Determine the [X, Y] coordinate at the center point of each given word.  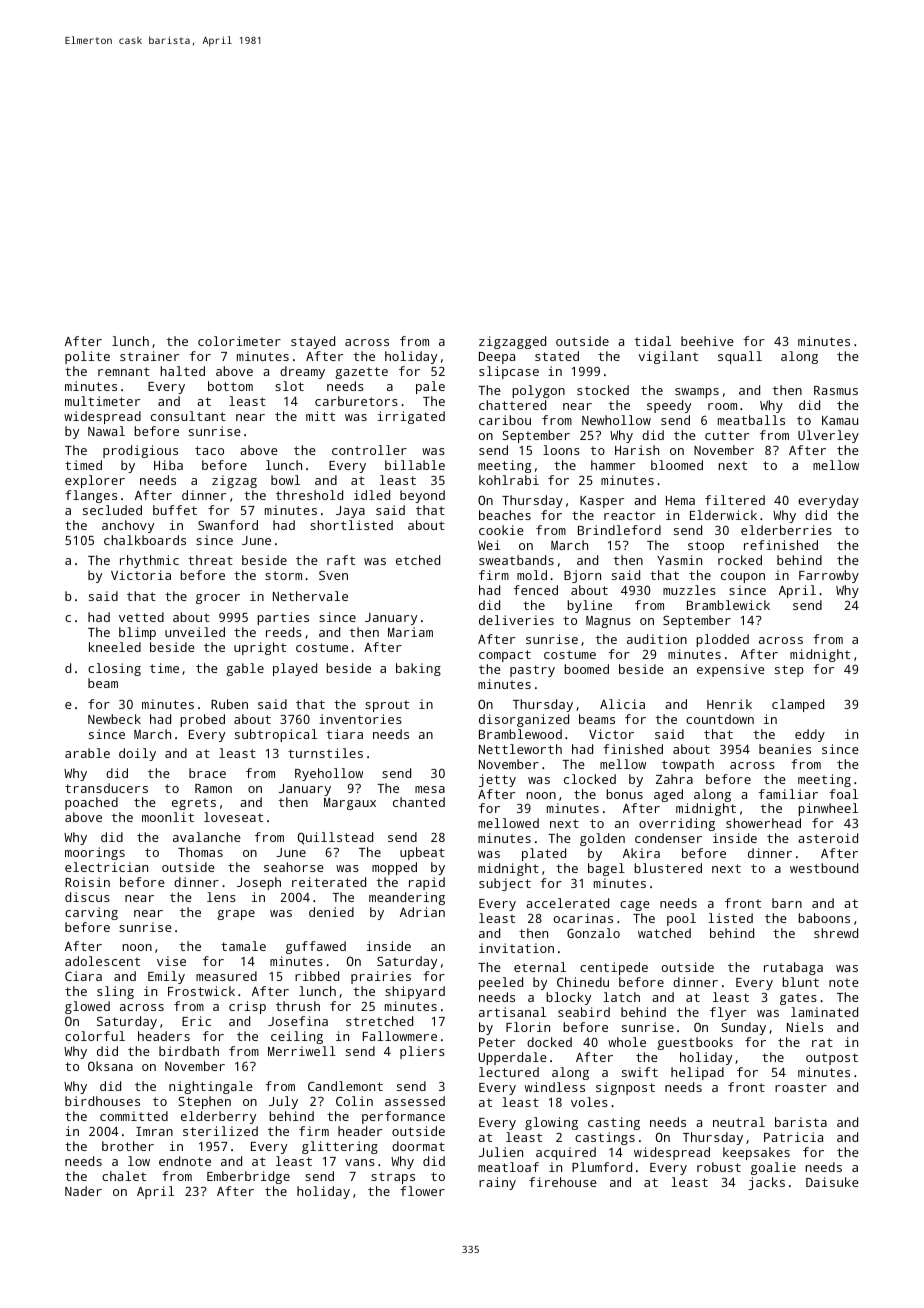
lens [221, 897]
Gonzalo [593, 933]
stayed [313, 342]
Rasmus [836, 390]
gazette [361, 373]
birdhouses [102, 1101]
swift [640, 1072]
